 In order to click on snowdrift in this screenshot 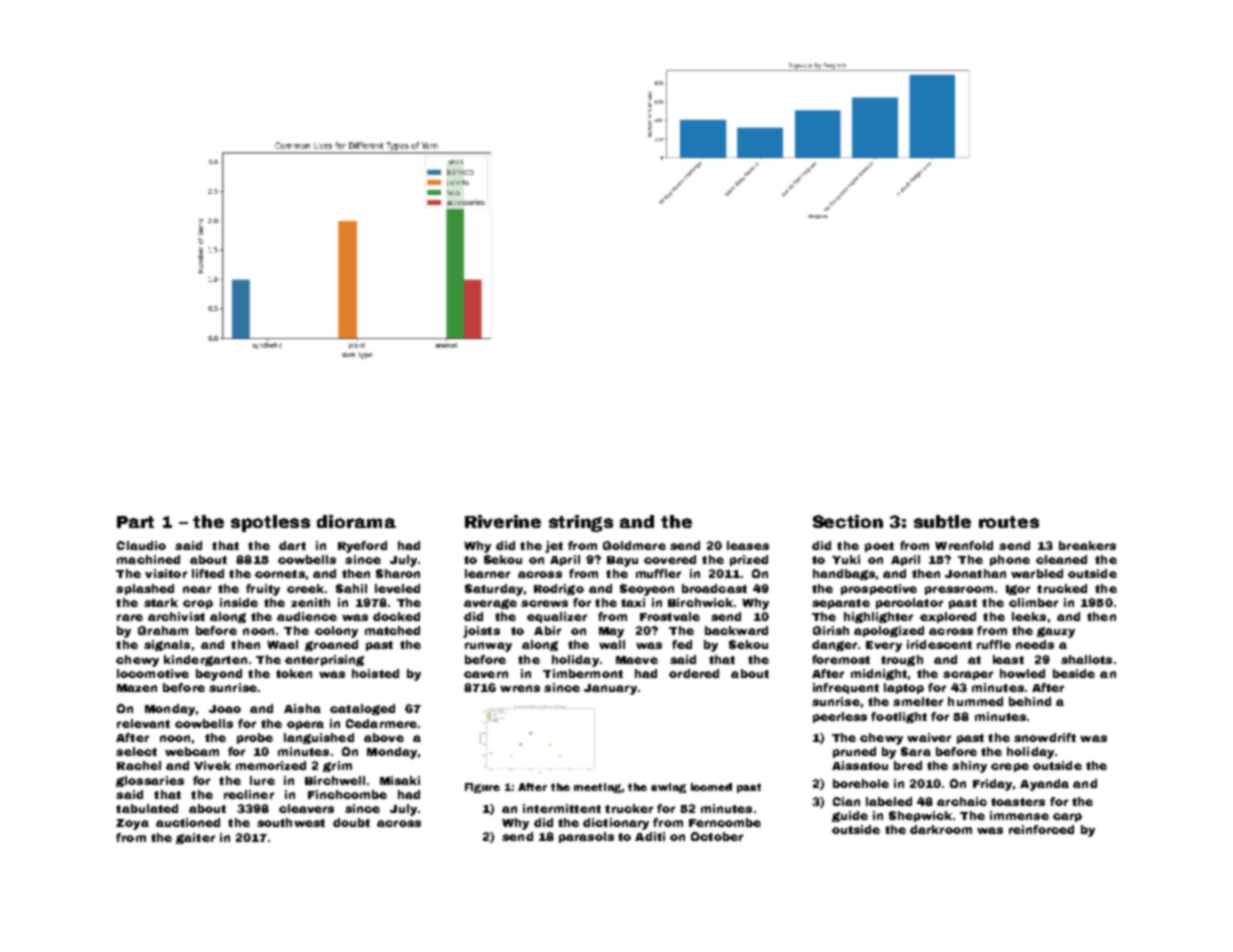, I will do `click(1045, 737)`.
